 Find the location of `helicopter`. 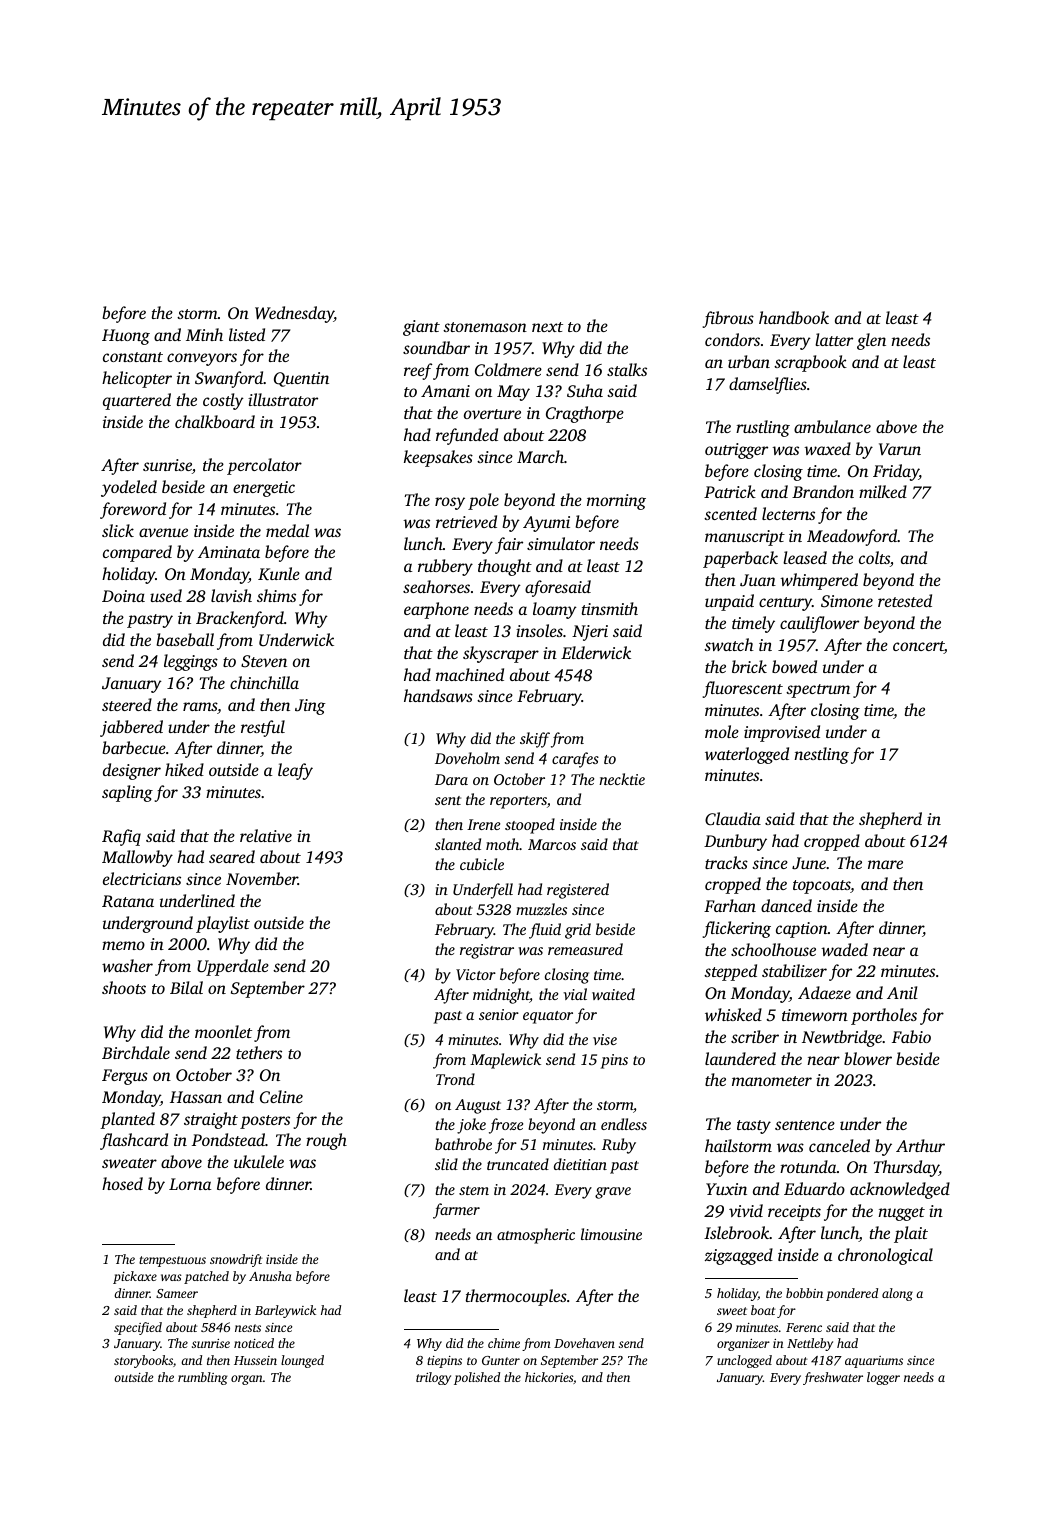

helicopter is located at coordinates (137, 379).
